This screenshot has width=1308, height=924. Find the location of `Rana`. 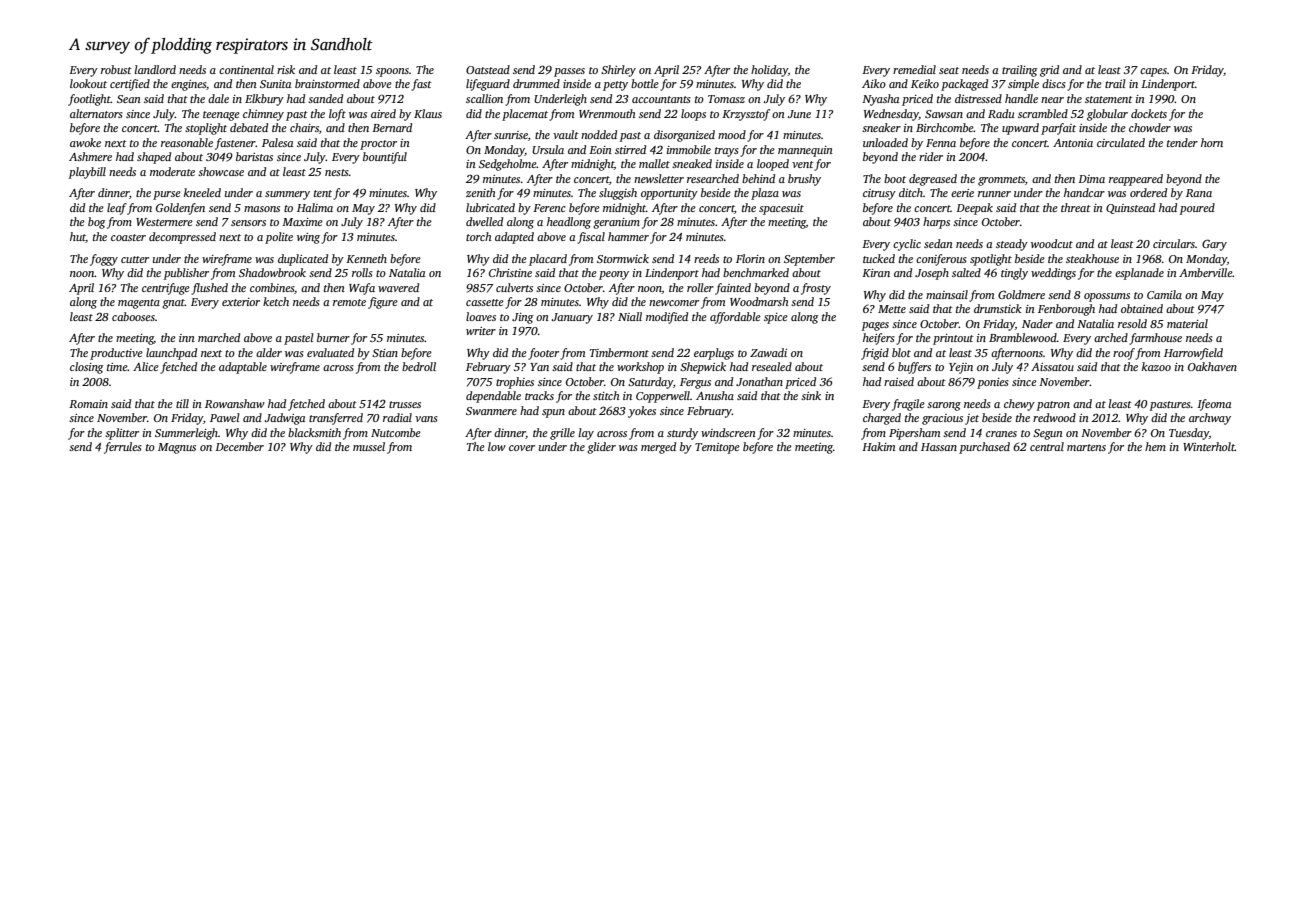

Rana is located at coordinates (1199, 193).
